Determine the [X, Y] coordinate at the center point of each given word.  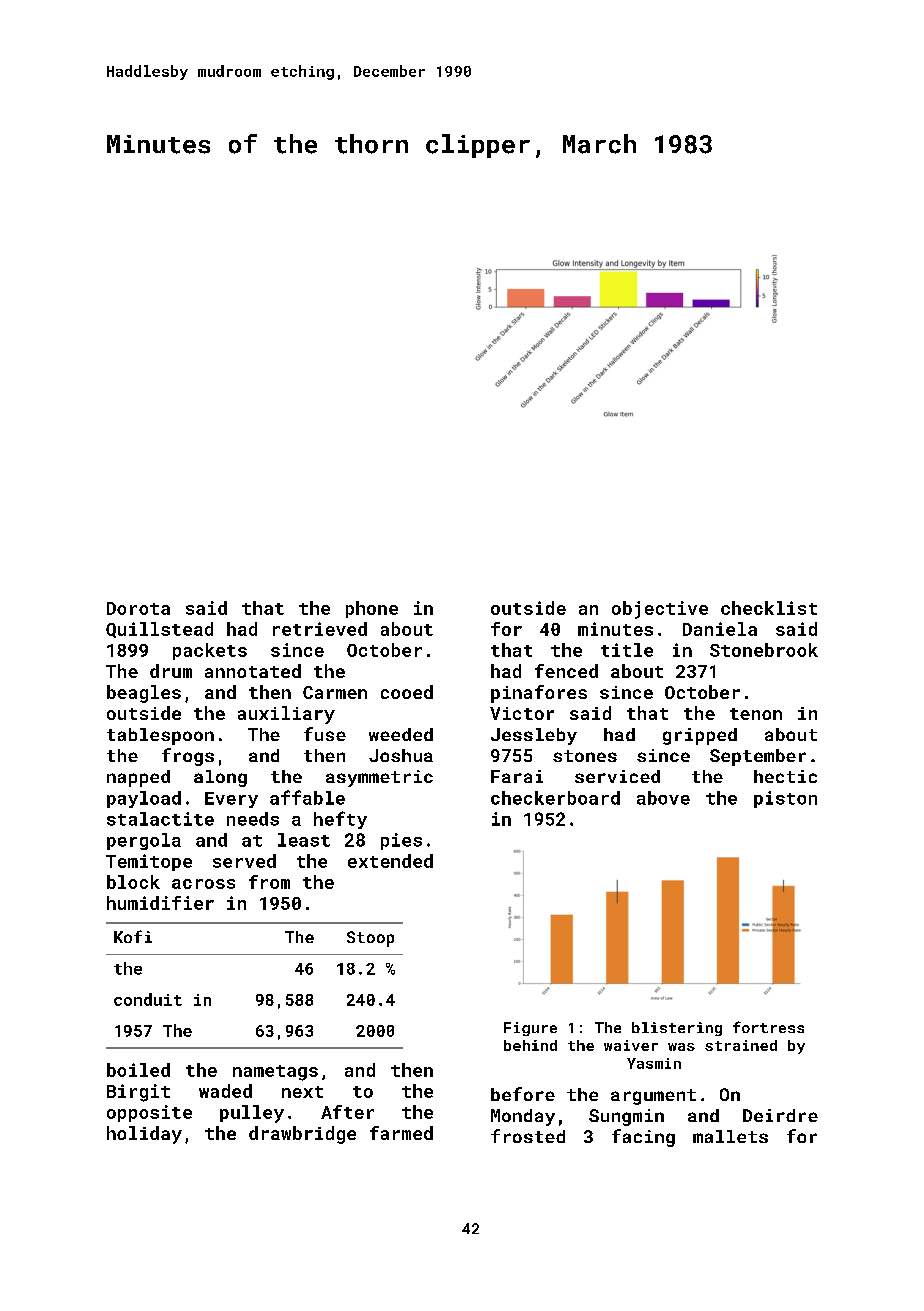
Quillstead [159, 630]
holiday [144, 1135]
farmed [401, 1133]
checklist [769, 608]
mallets [730, 1136]
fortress [768, 1027]
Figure [530, 1029]
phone [372, 609]
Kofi [133, 936]
